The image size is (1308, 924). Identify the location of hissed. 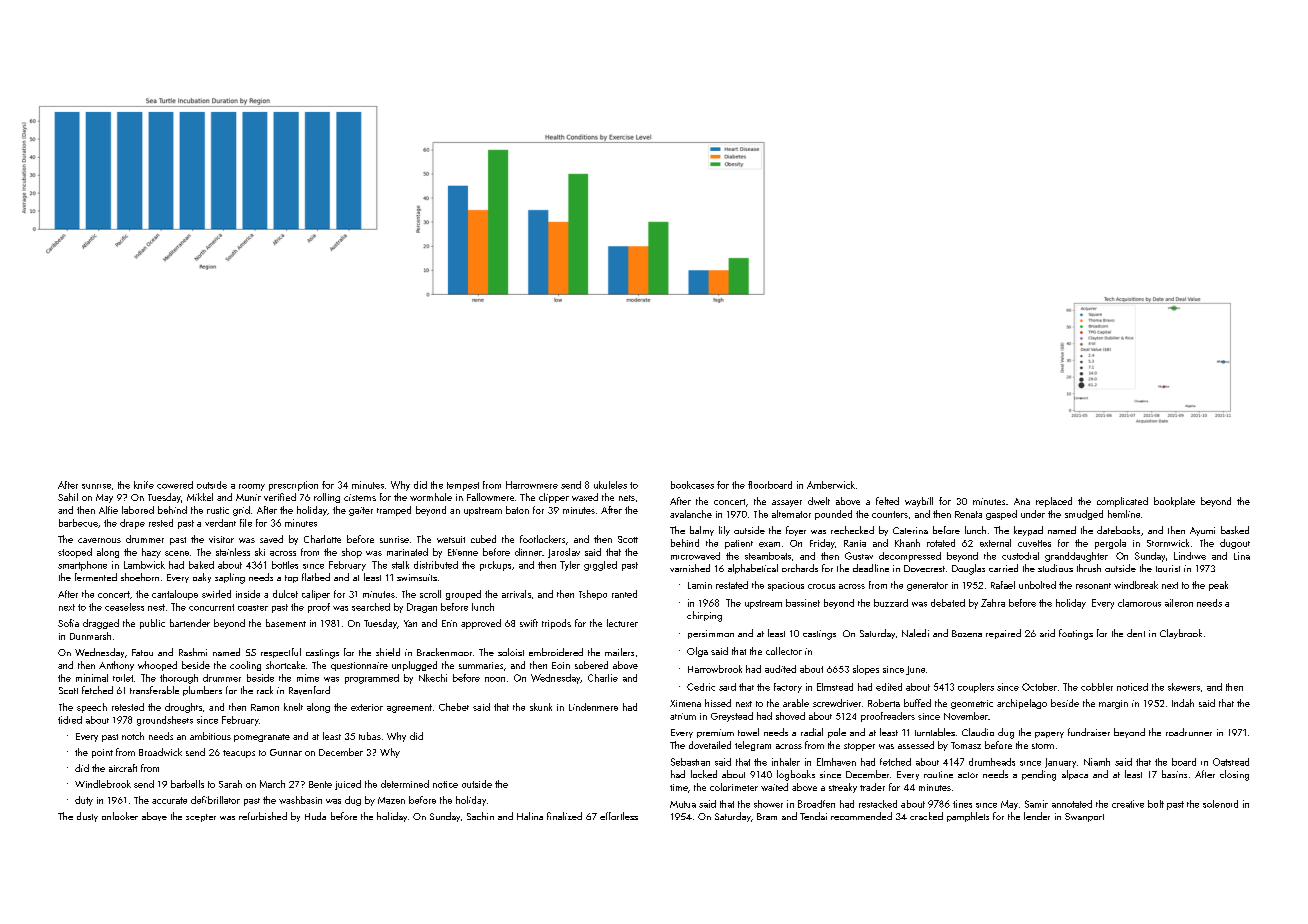
(718, 703).
